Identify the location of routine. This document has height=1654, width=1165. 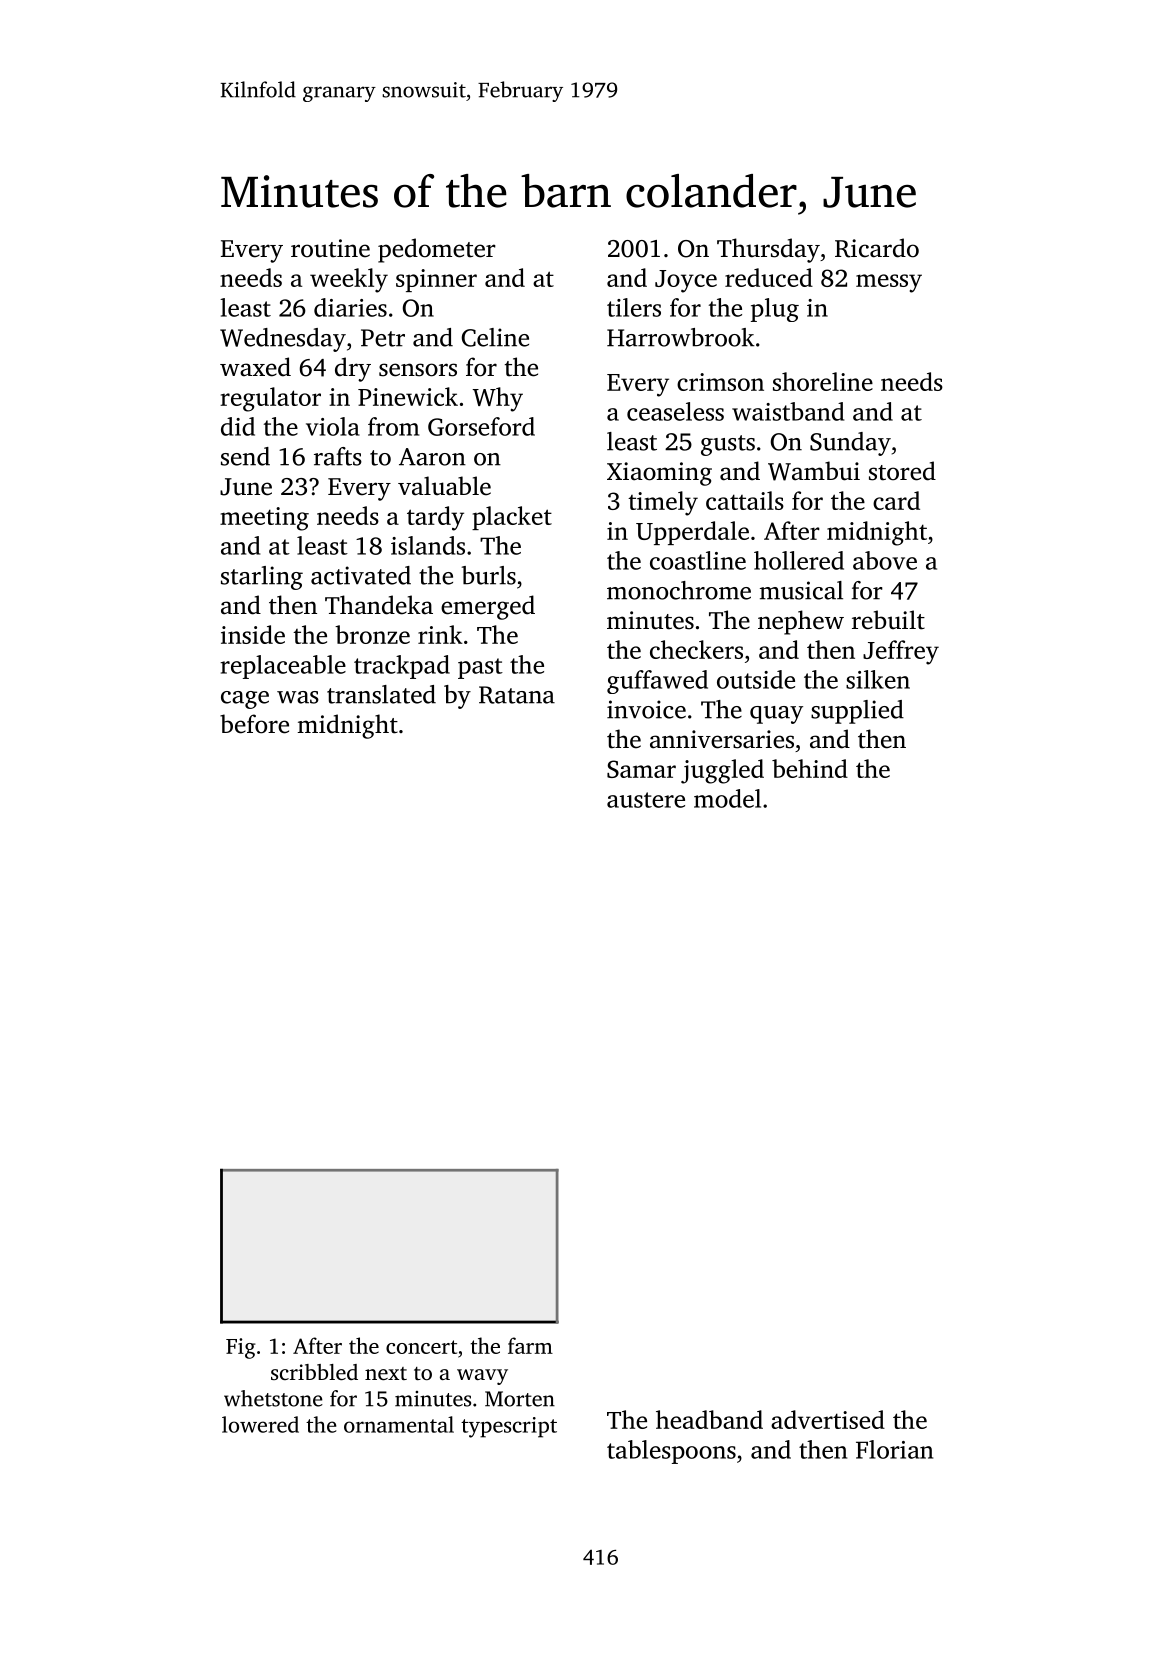
(330, 248).
